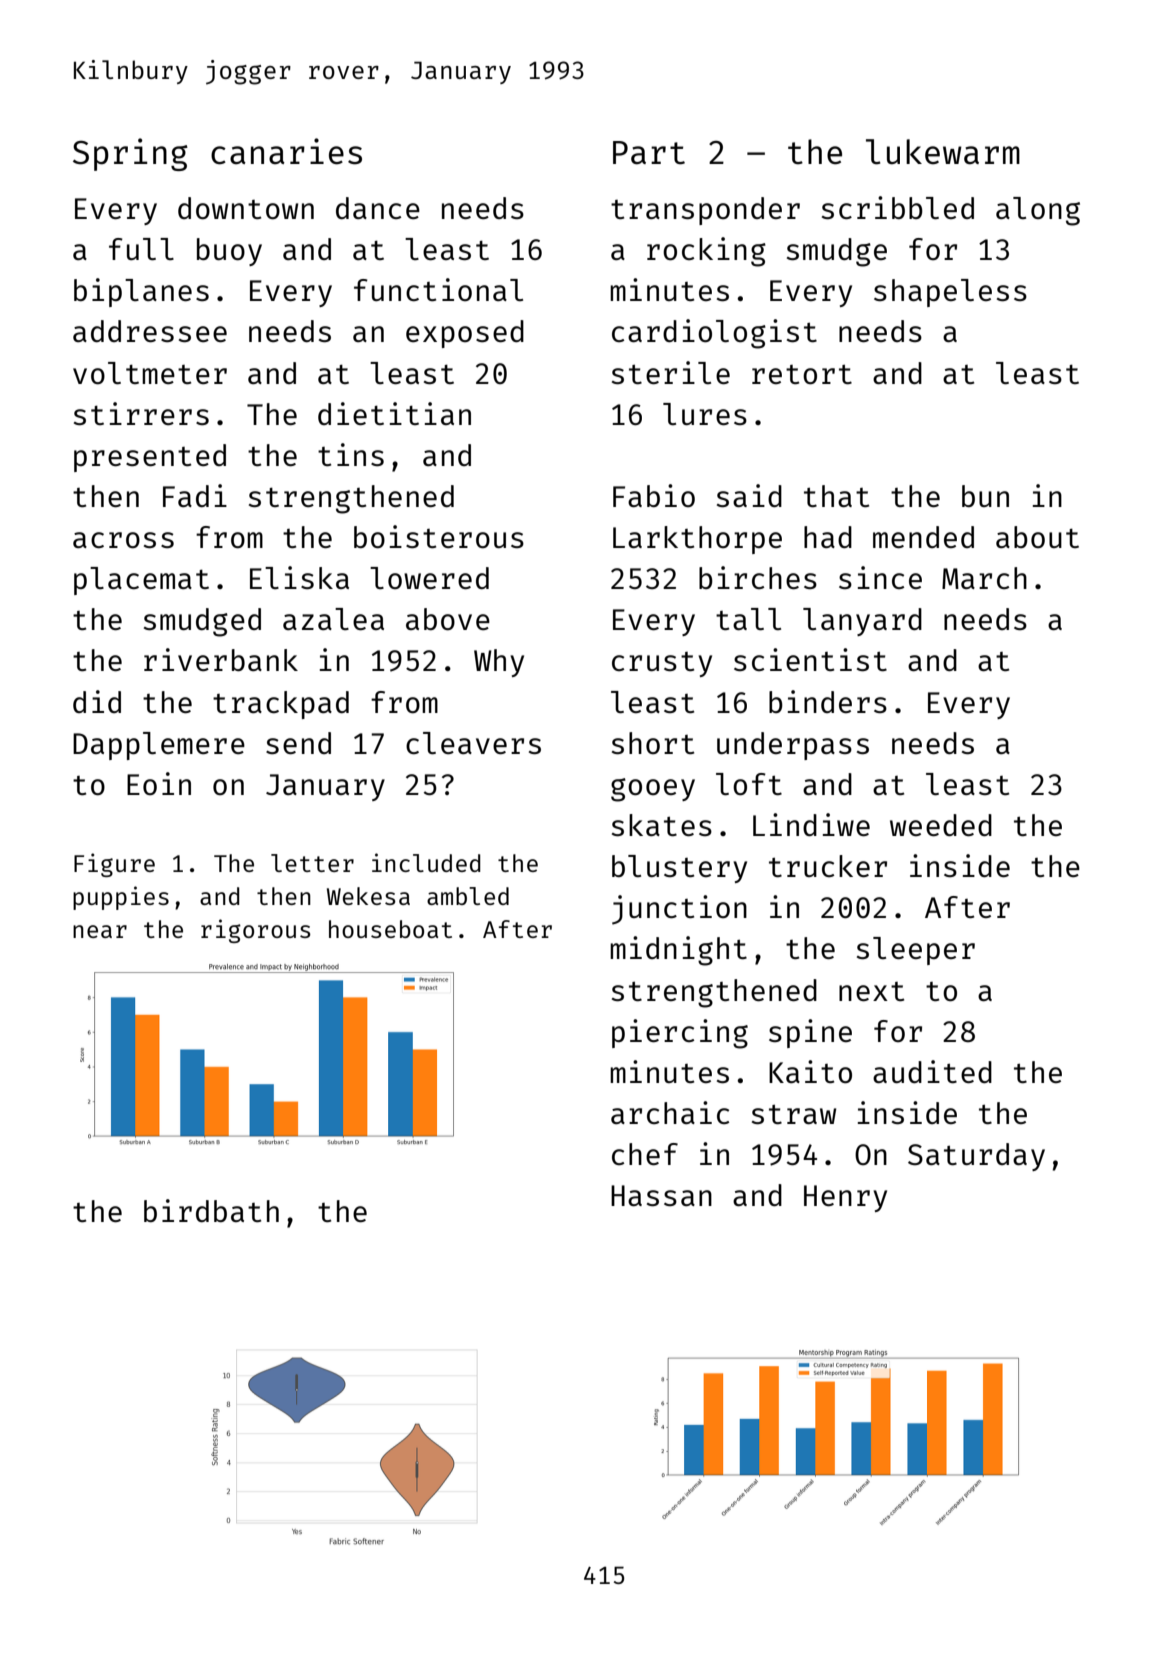  I want to click on exposed, so click(465, 334).
